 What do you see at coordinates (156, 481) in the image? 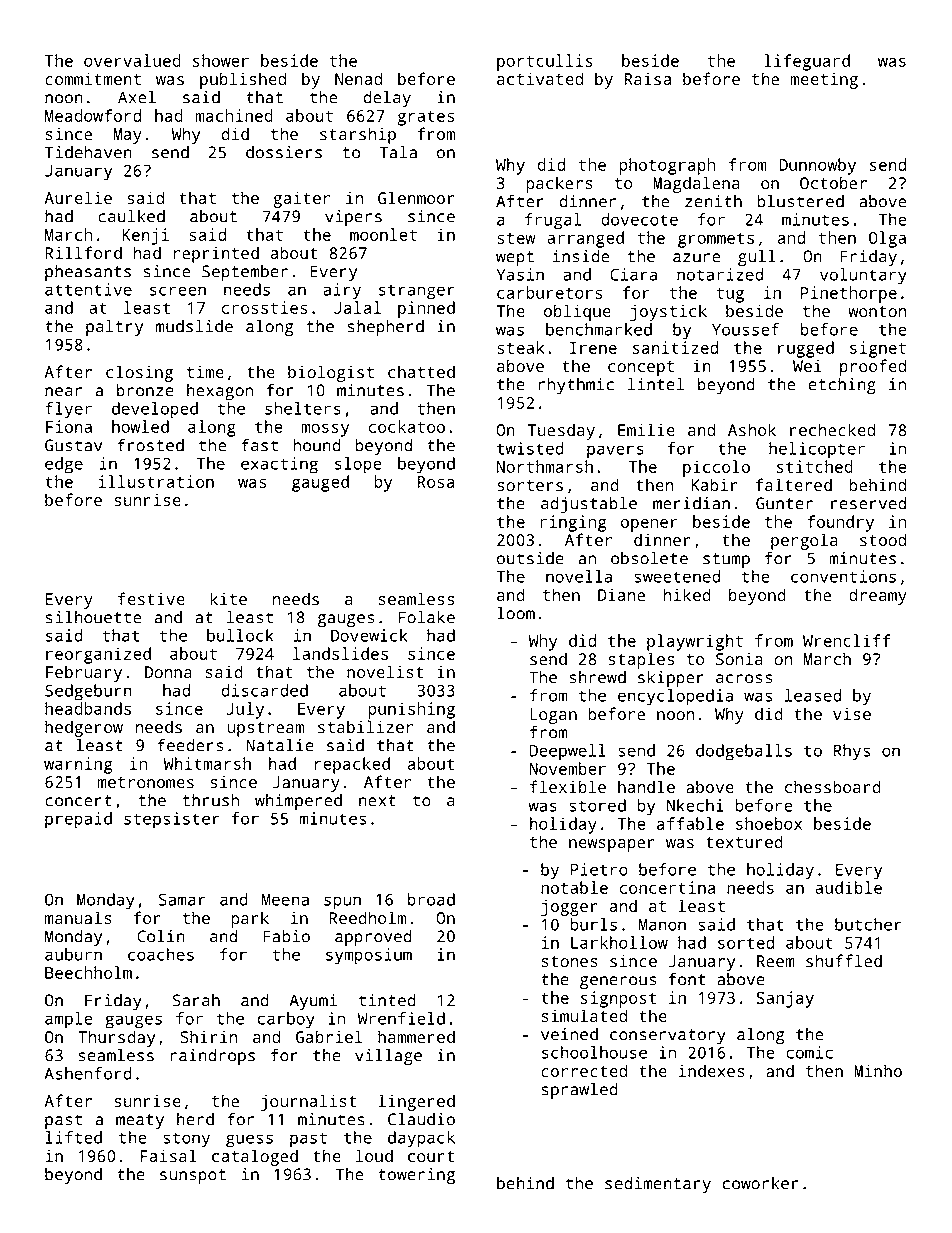
I see `illustration` at bounding box center [156, 481].
